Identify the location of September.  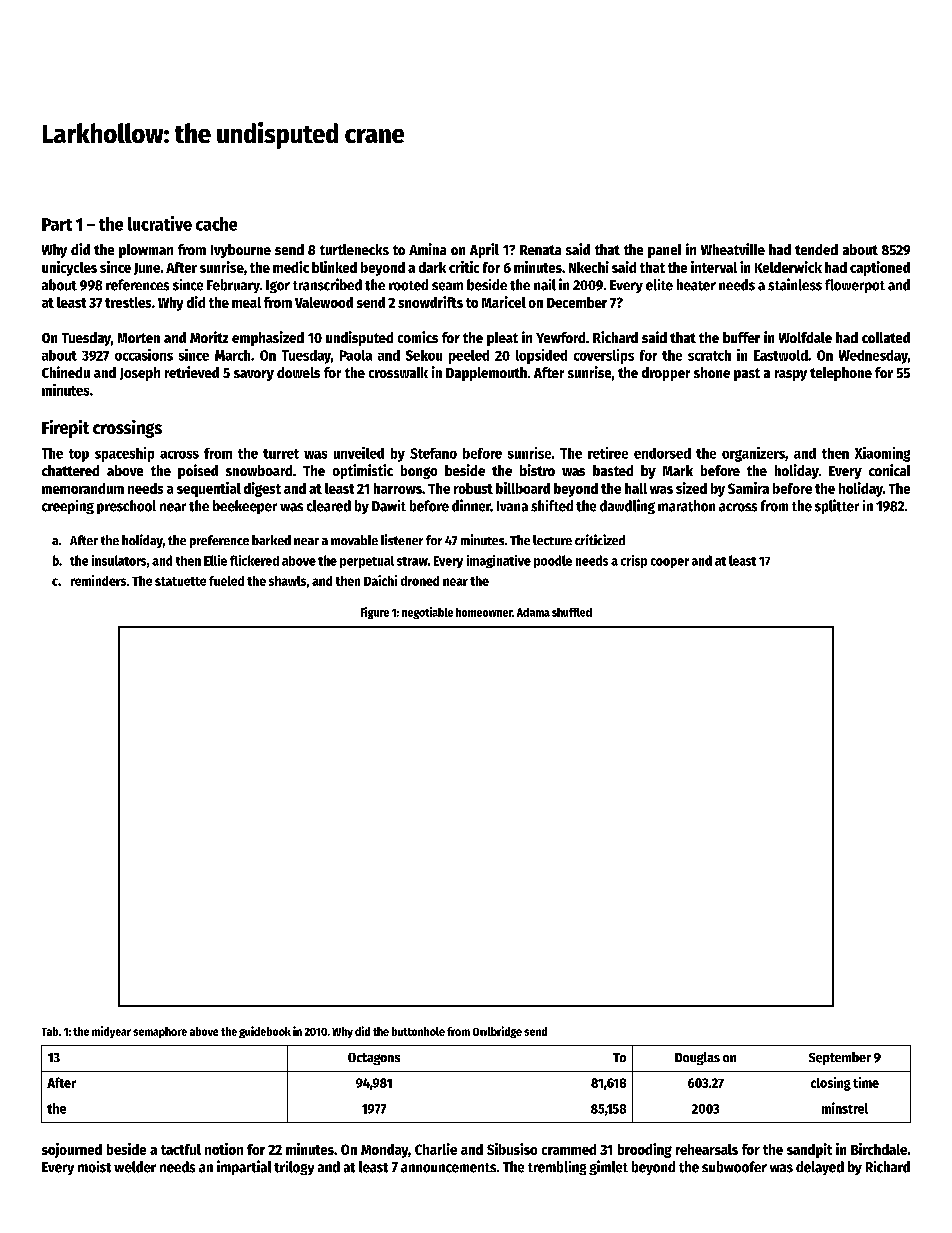
(840, 1058).
